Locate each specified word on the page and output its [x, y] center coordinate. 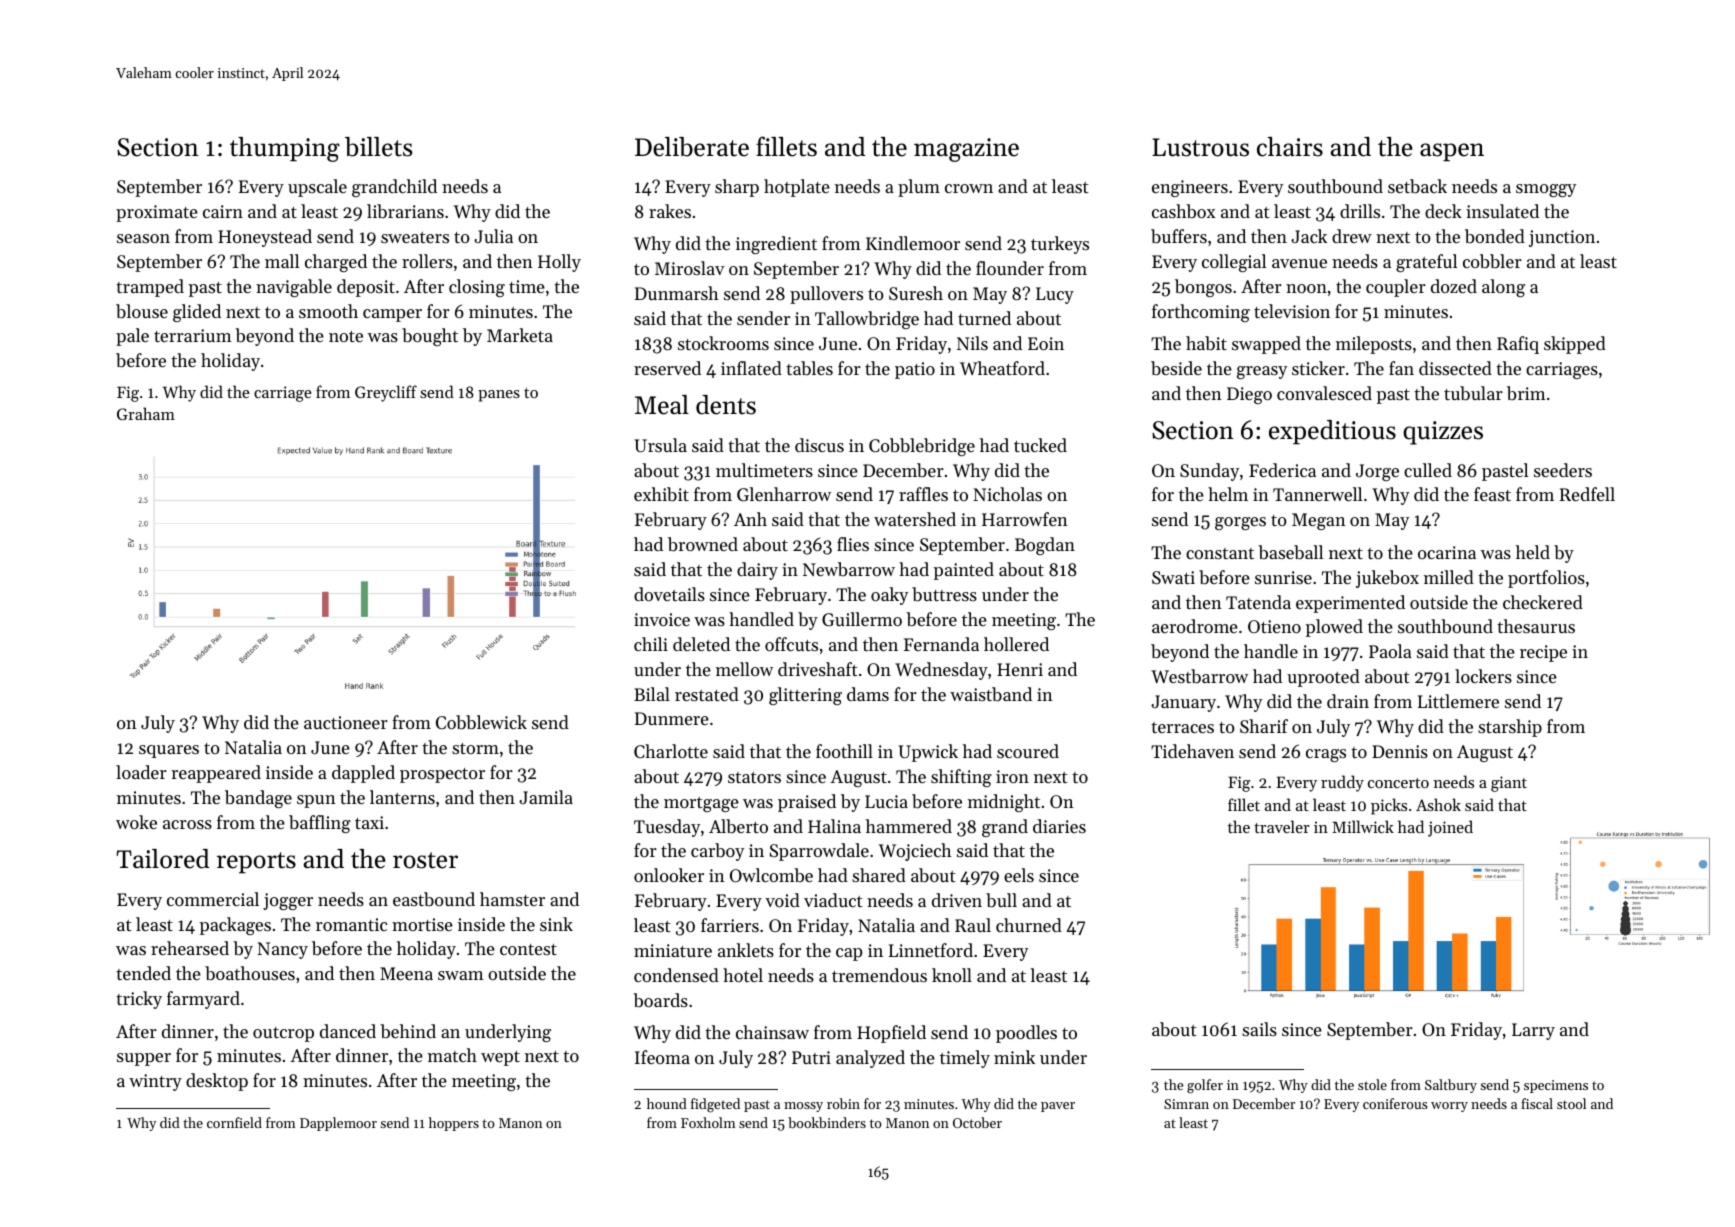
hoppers [454, 1124]
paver [1058, 1107]
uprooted [1323, 678]
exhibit [661, 494]
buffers [1179, 236]
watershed [915, 519]
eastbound [434, 899]
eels [1019, 875]
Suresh [916, 293]
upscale [317, 188]
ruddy [1342, 783]
